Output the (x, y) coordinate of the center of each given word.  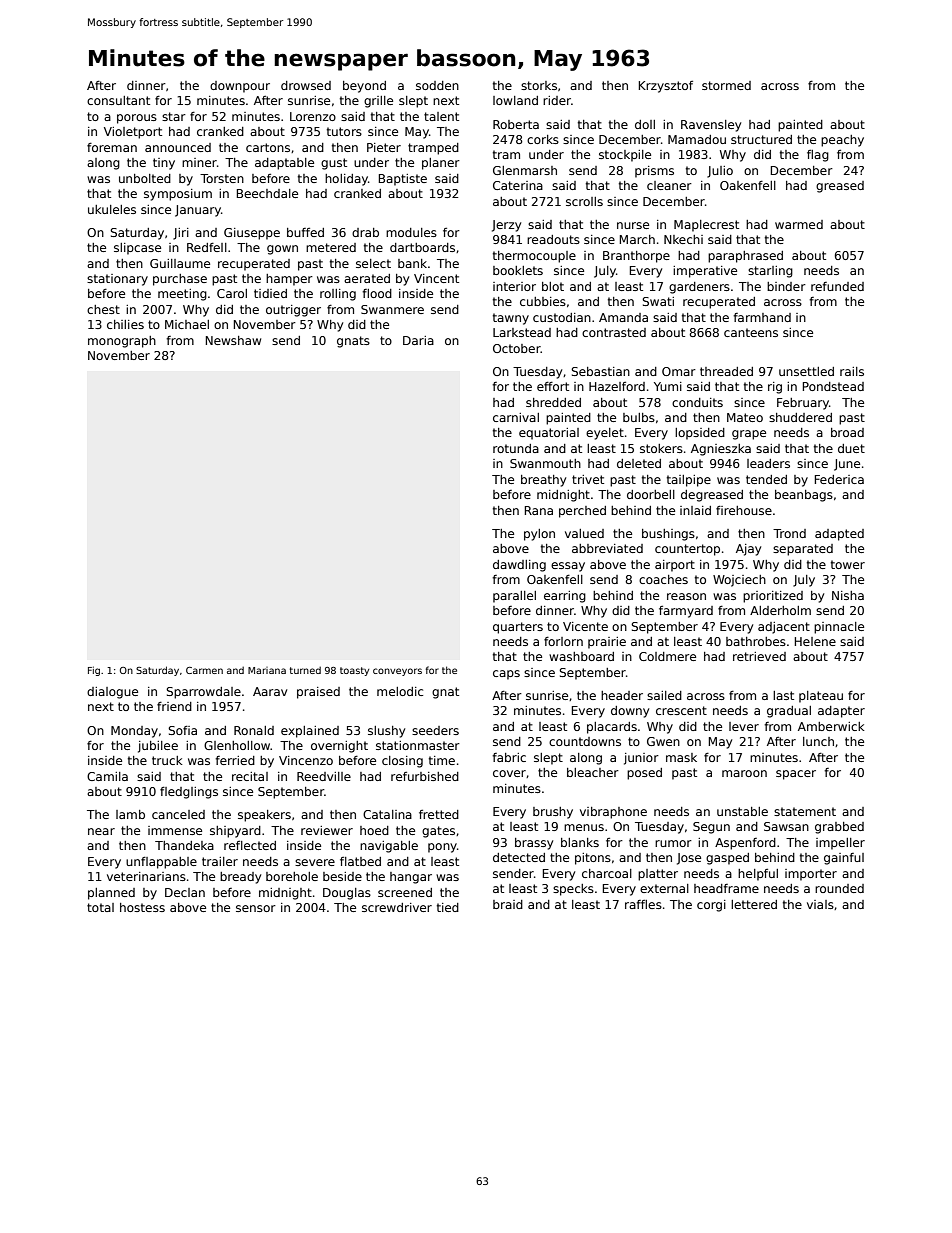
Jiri (181, 234)
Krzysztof (666, 87)
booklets (518, 270)
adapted (839, 535)
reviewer (327, 830)
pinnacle (839, 628)
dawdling (519, 566)
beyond (364, 87)
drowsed (306, 85)
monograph (122, 342)
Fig (94, 671)
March (637, 239)
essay (568, 567)
